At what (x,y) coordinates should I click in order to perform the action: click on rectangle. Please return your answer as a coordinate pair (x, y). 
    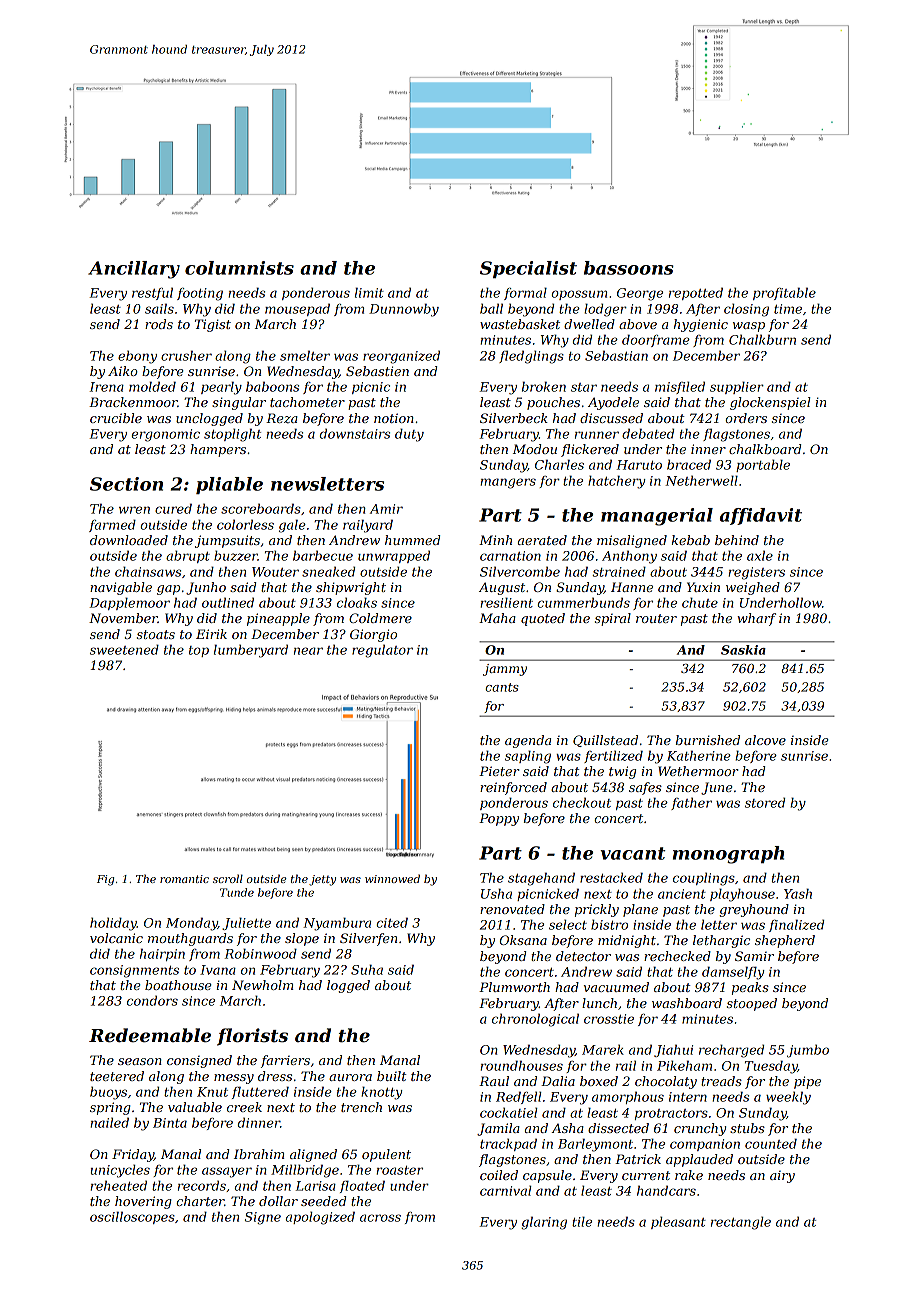
    Looking at the image, I should click on (741, 1223).
